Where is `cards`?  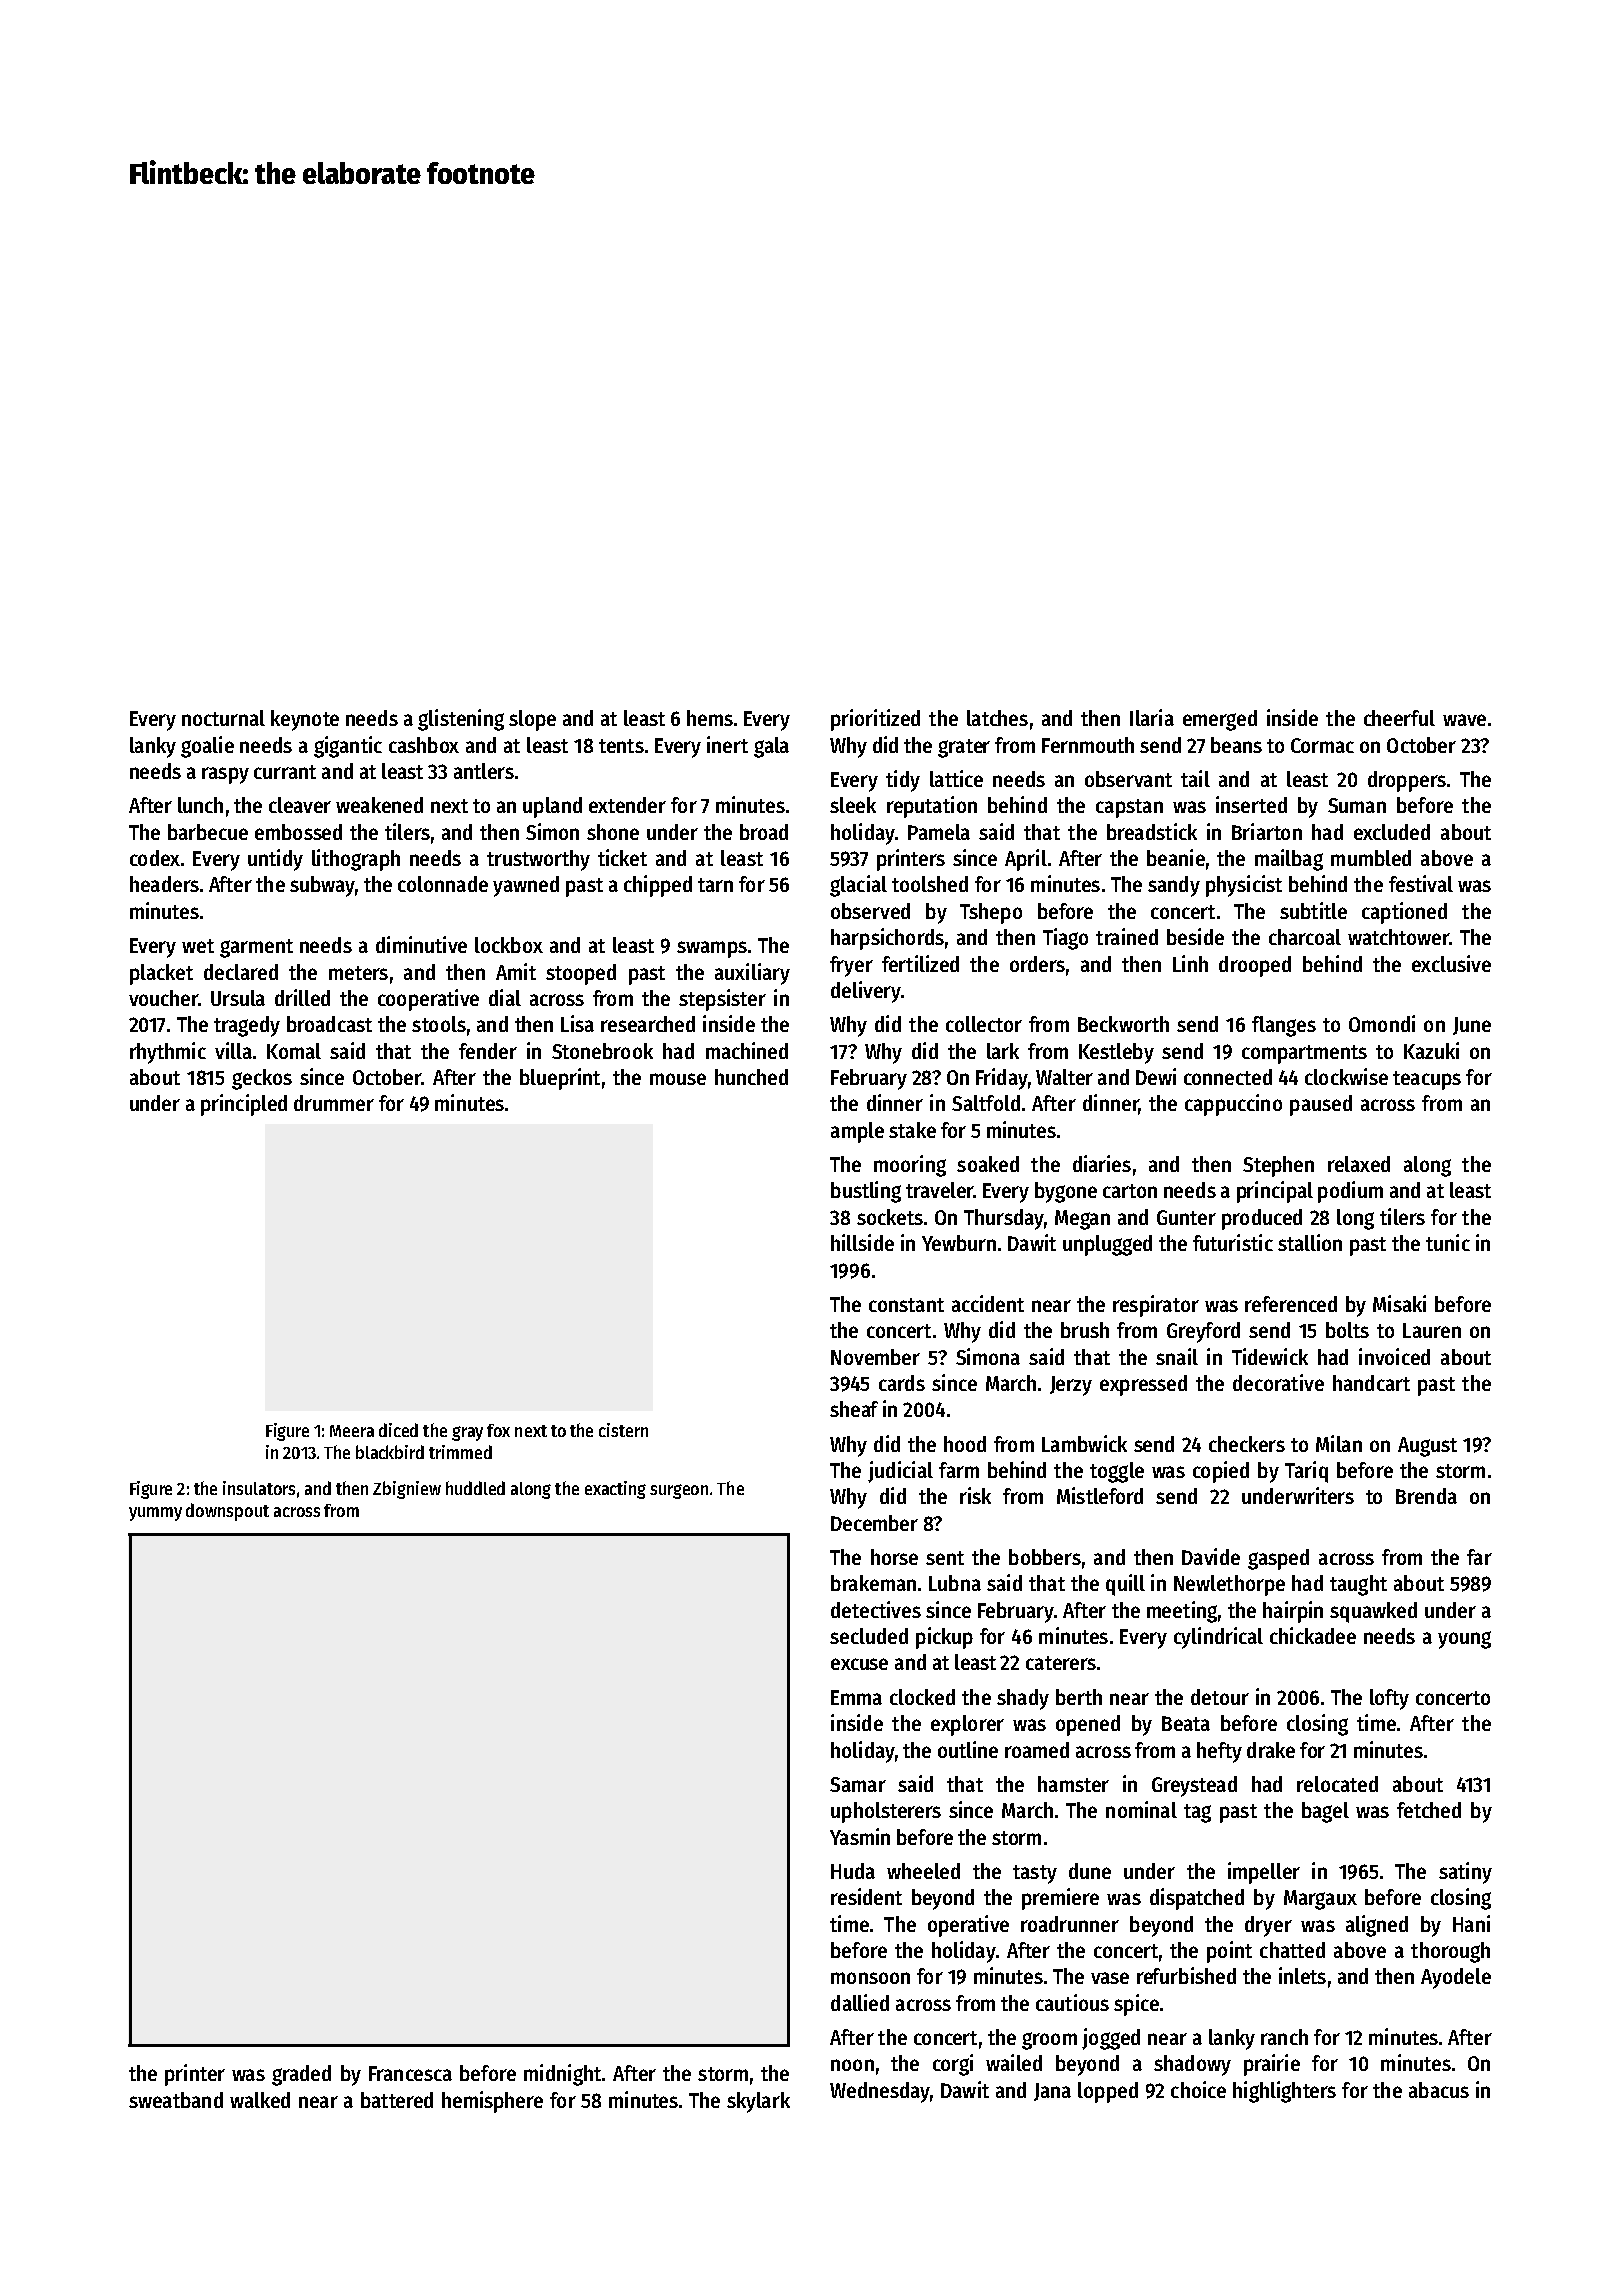
cards is located at coordinates (902, 1383).
